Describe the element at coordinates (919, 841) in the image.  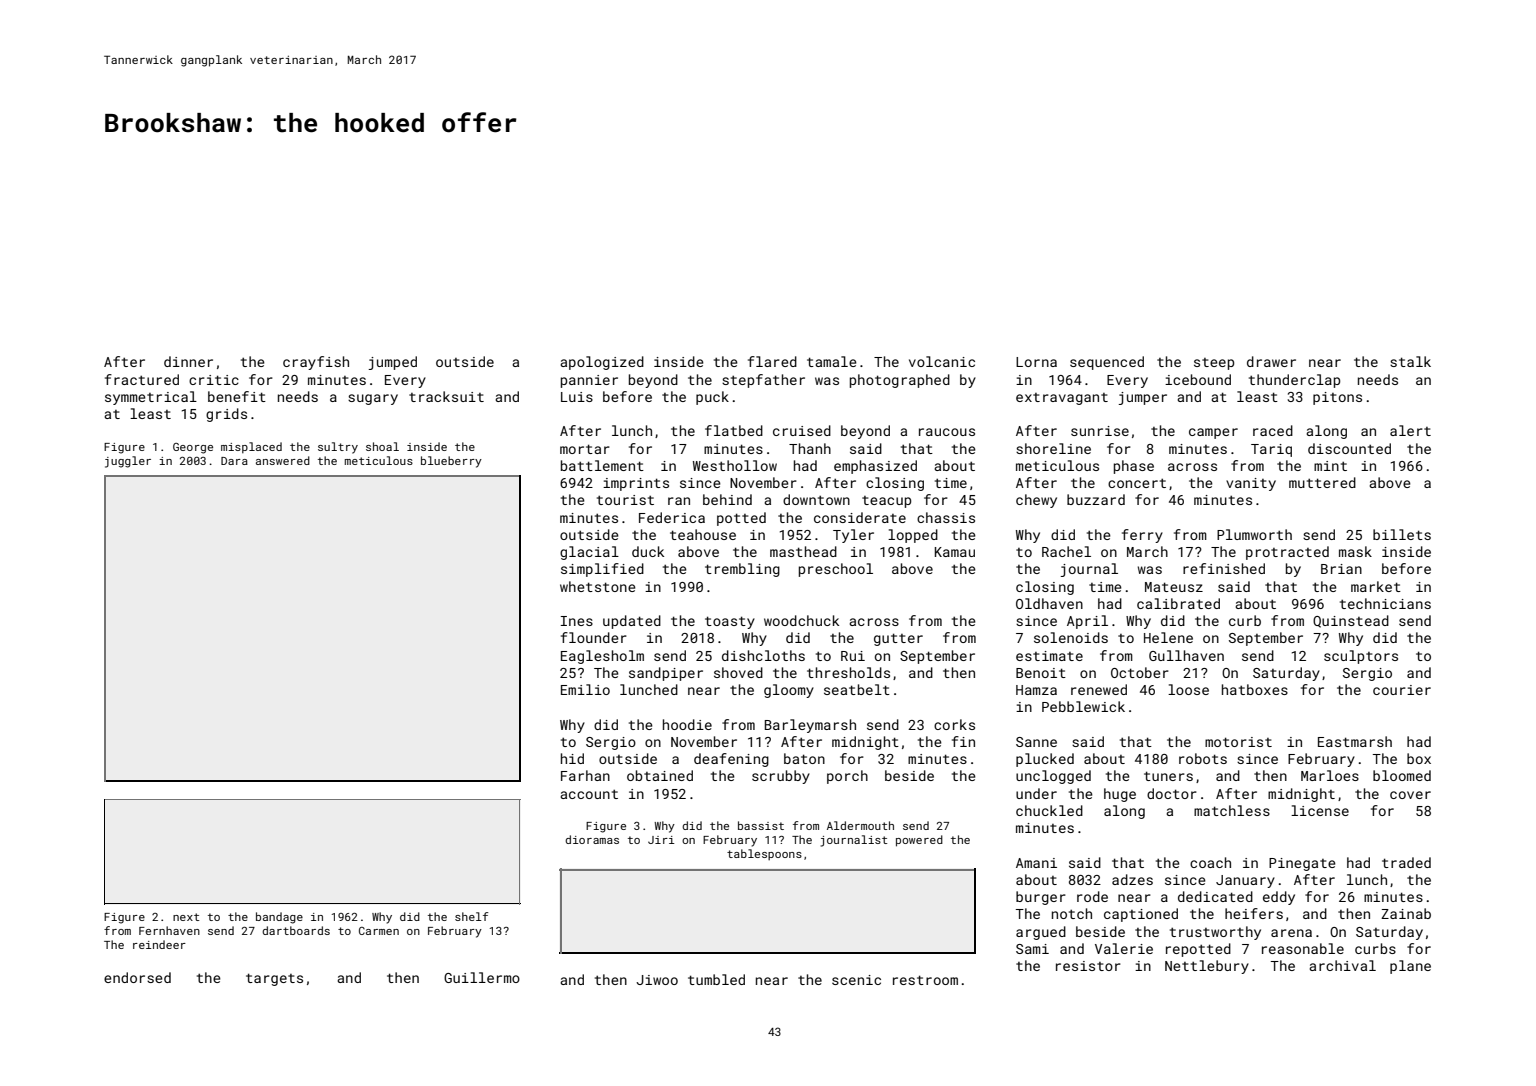
I see `powered` at that location.
